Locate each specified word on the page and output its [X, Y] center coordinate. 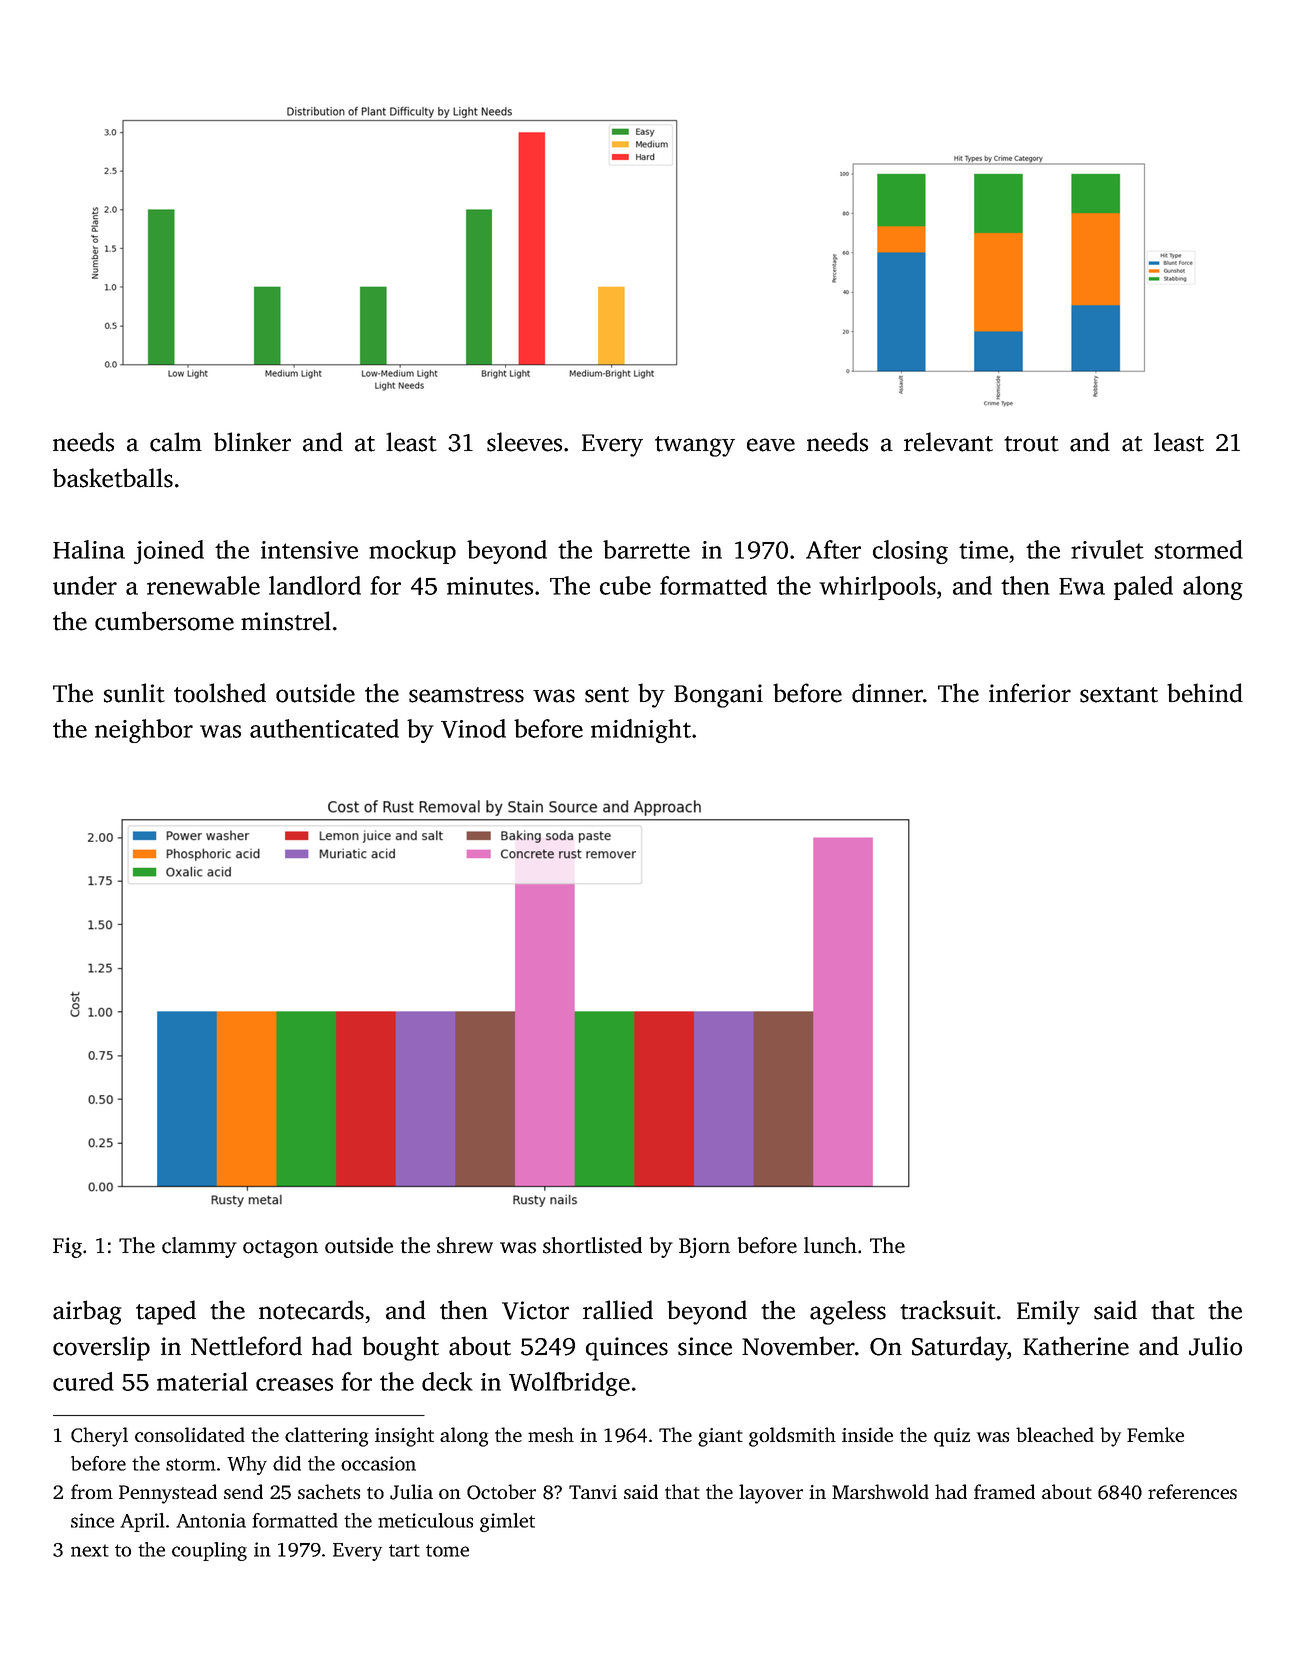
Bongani [718, 696]
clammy [199, 1247]
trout [1031, 444]
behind [1205, 693]
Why [247, 1465]
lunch [830, 1245]
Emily [1048, 1312]
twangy [695, 446]
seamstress [466, 695]
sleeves [524, 442]
